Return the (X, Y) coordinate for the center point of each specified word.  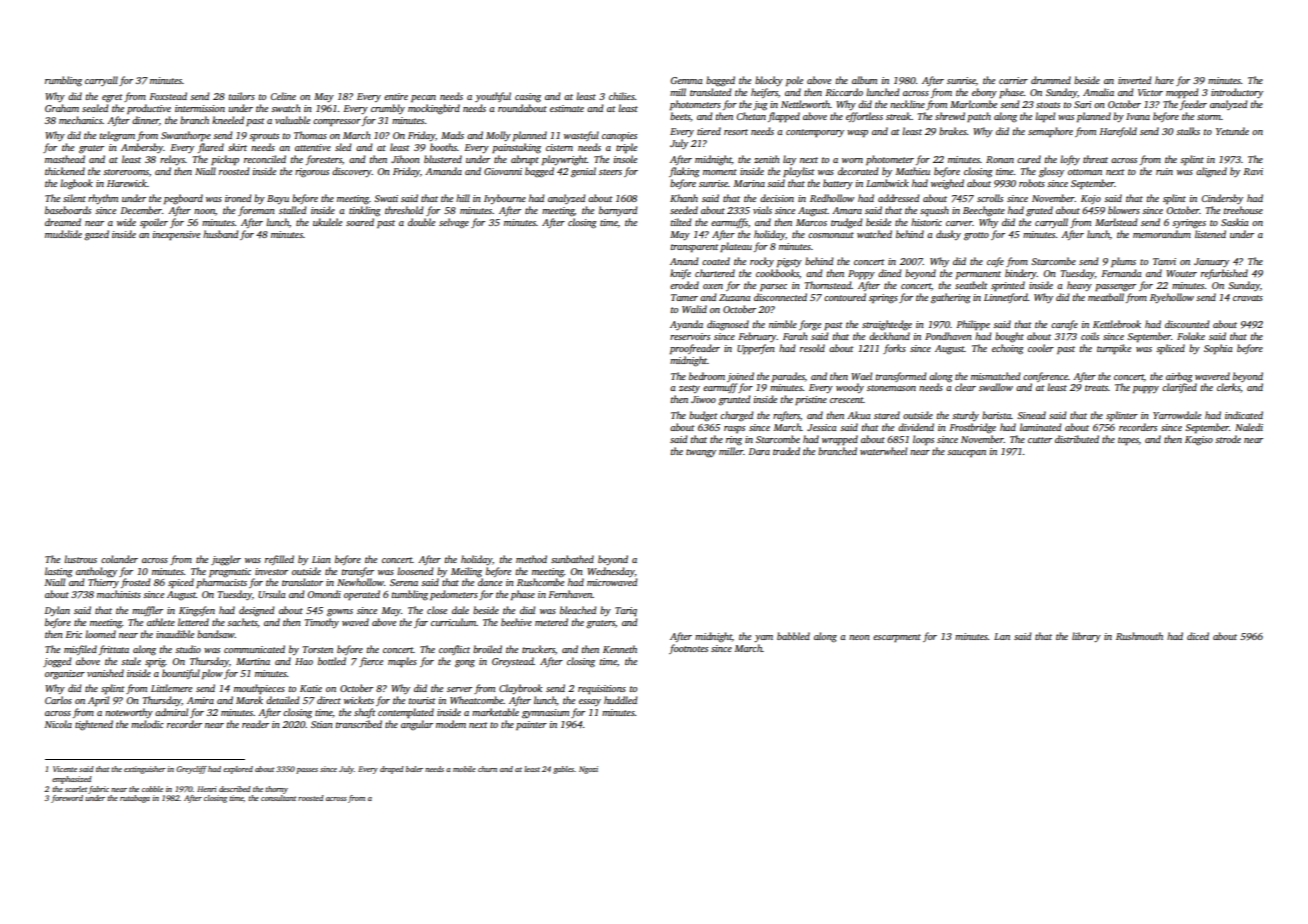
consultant (278, 798)
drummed (1051, 80)
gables (563, 770)
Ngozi (588, 770)
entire (396, 96)
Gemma (686, 80)
